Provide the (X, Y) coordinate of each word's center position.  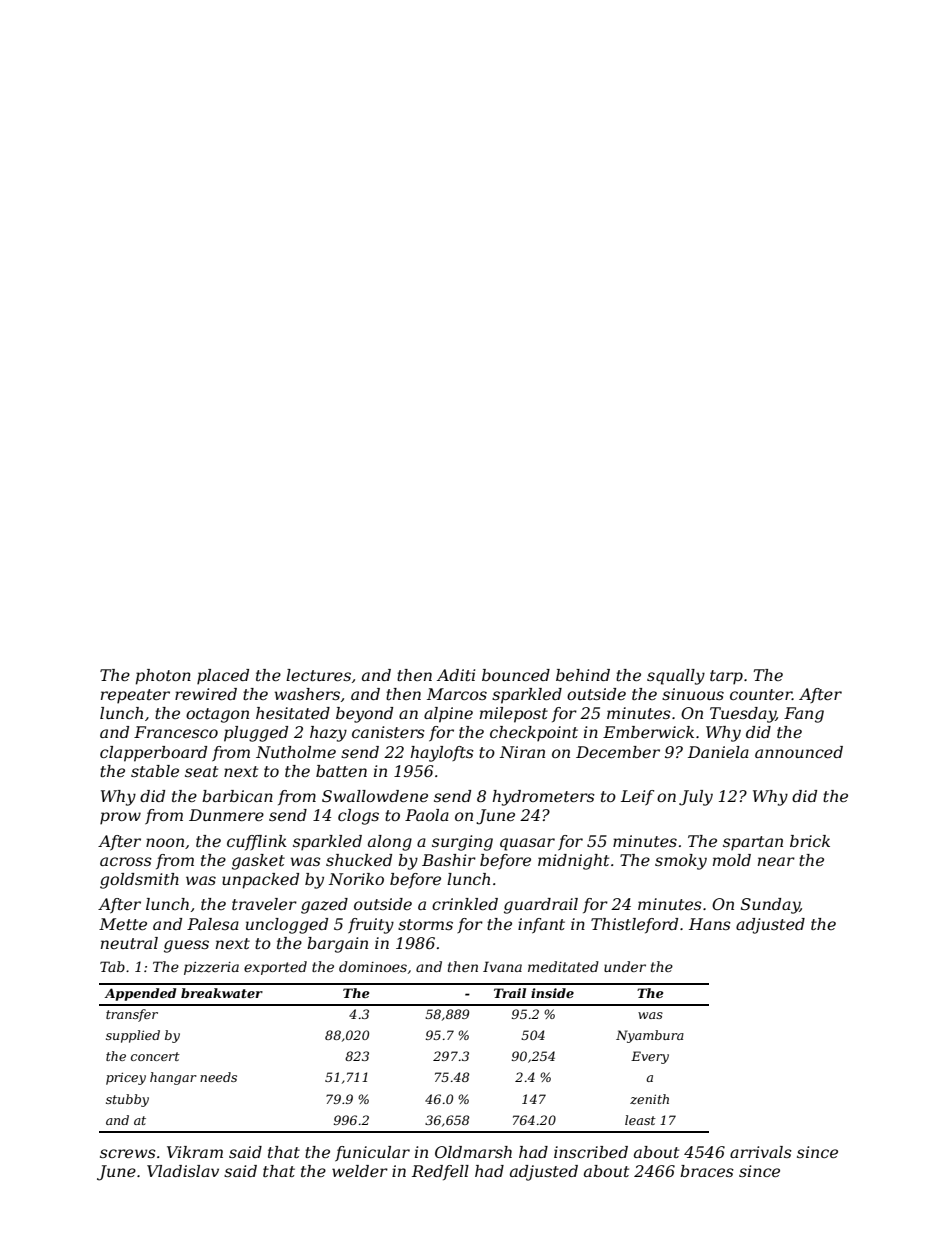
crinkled (465, 904)
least (640, 1120)
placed (223, 677)
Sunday (770, 906)
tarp (726, 677)
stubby (127, 1100)
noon (165, 842)
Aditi (456, 675)
